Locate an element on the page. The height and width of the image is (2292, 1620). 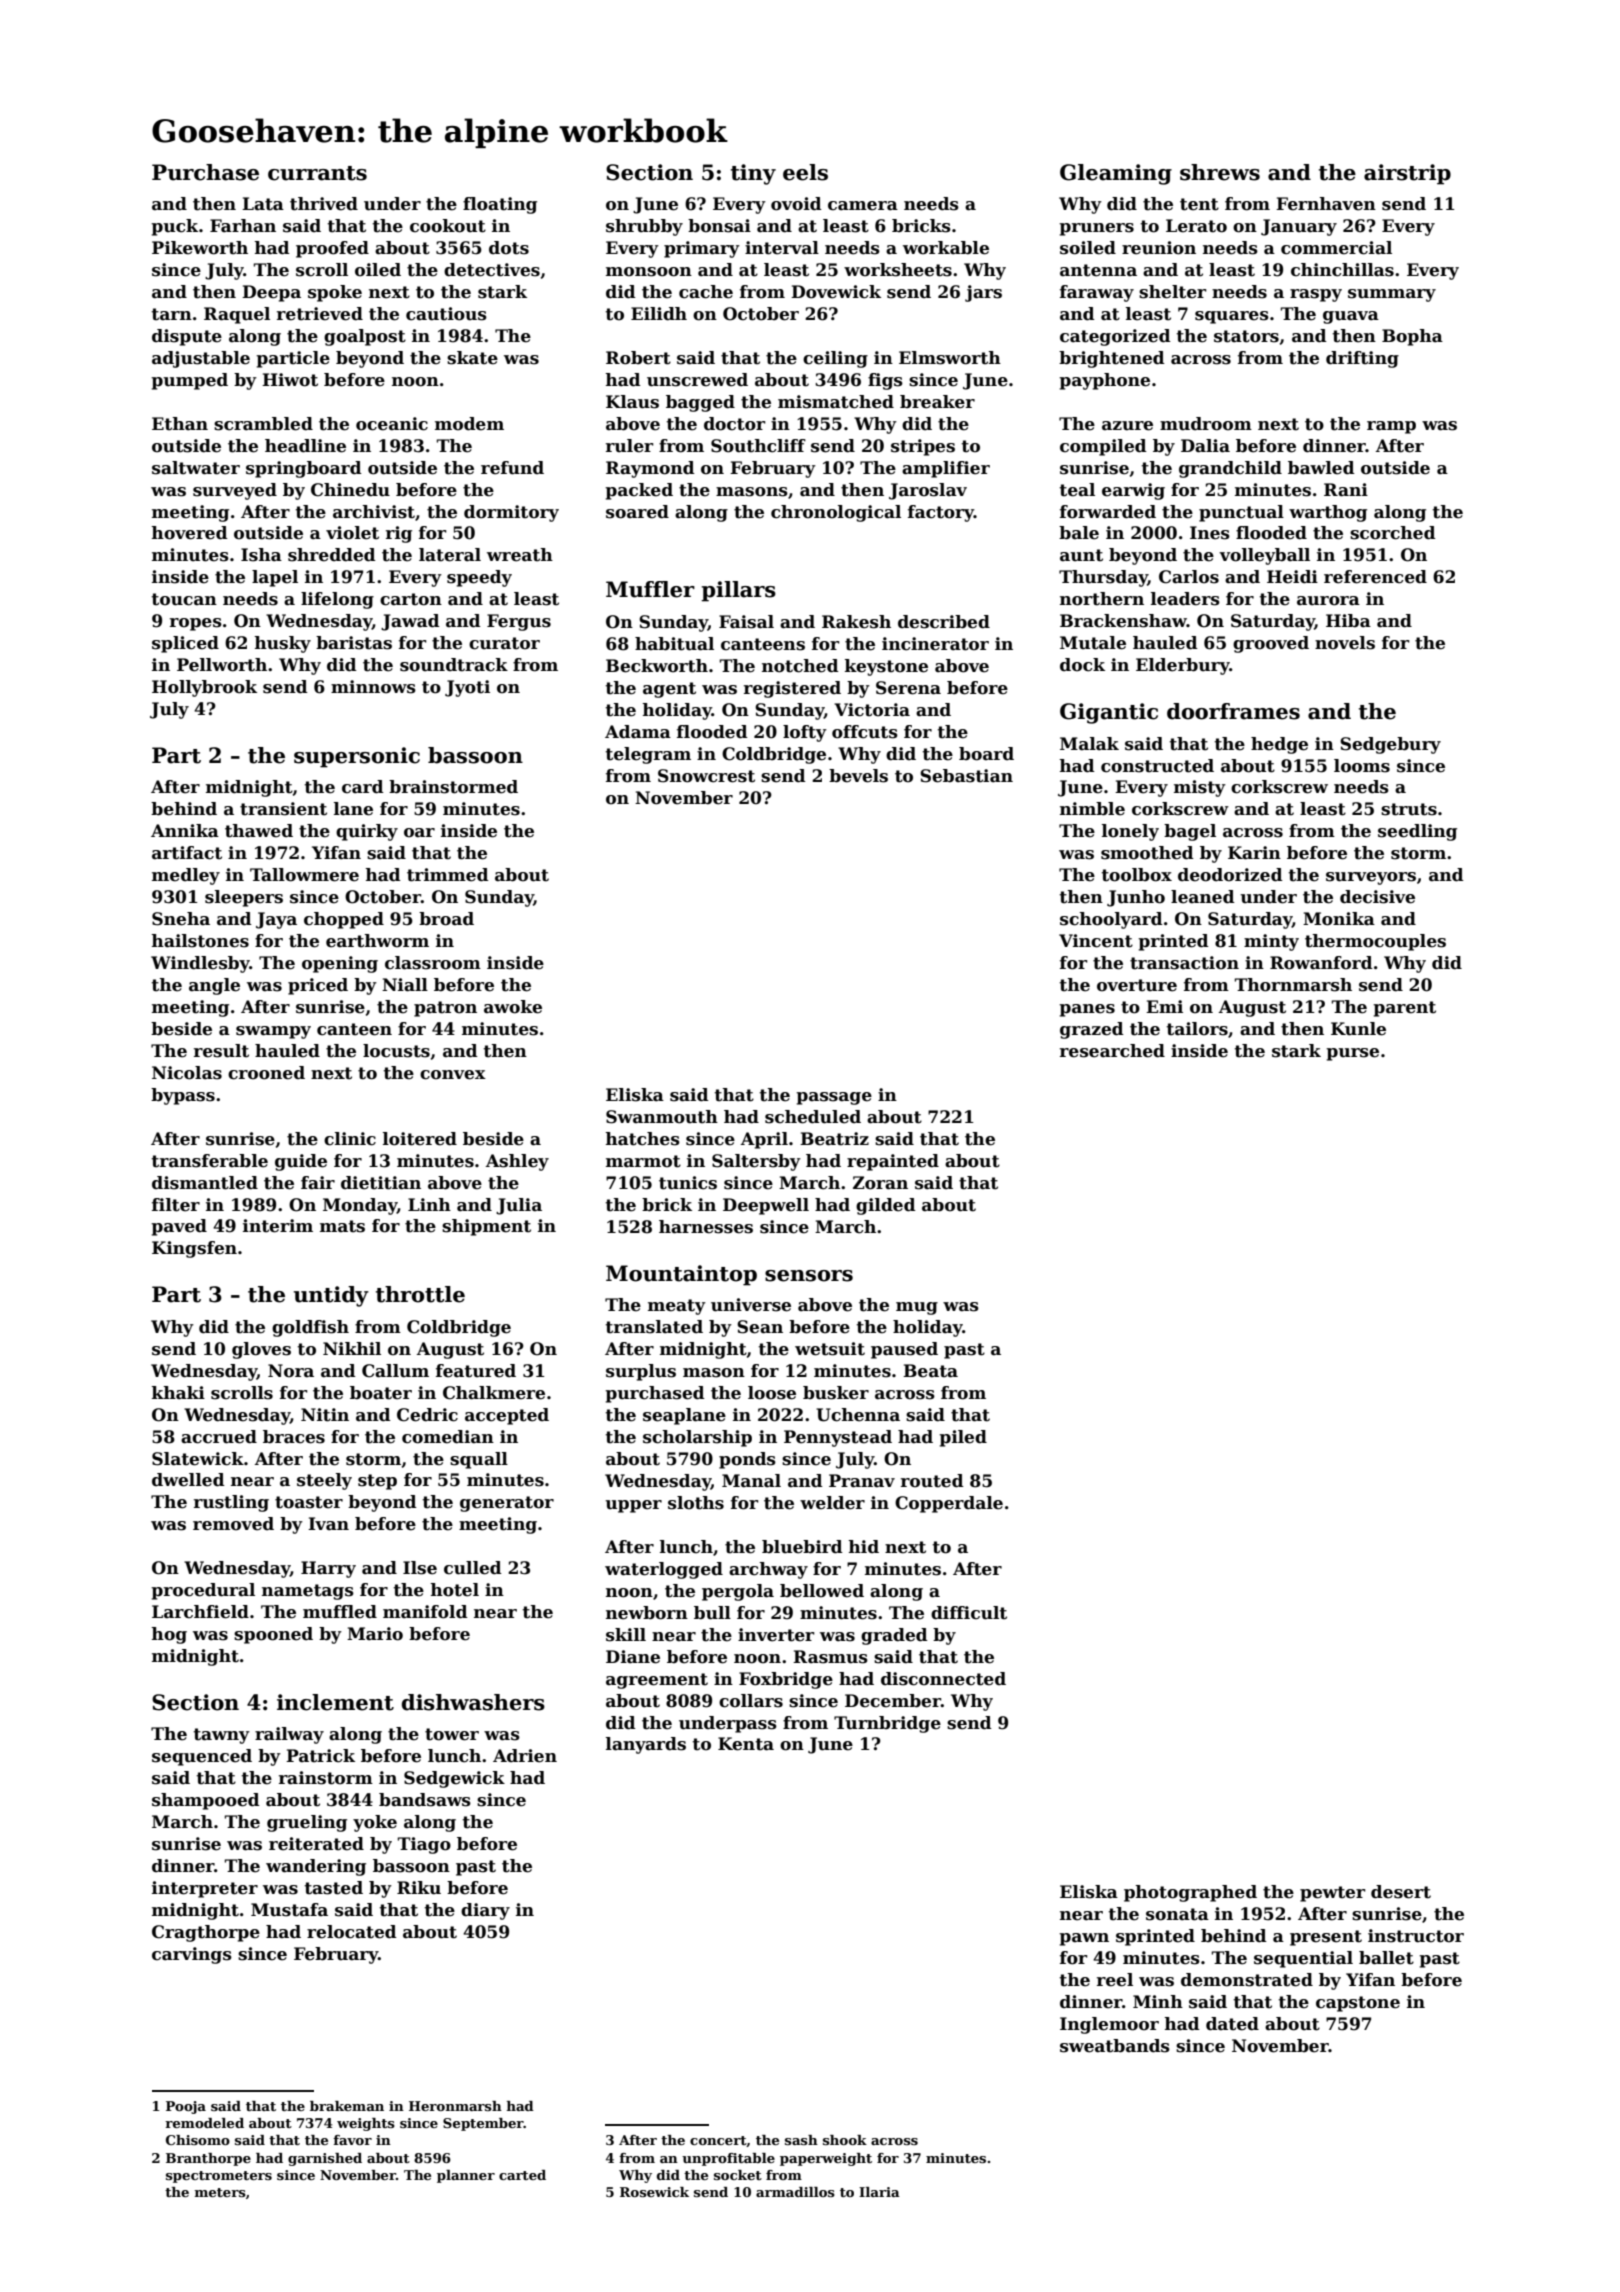
eels is located at coordinates (805, 172).
